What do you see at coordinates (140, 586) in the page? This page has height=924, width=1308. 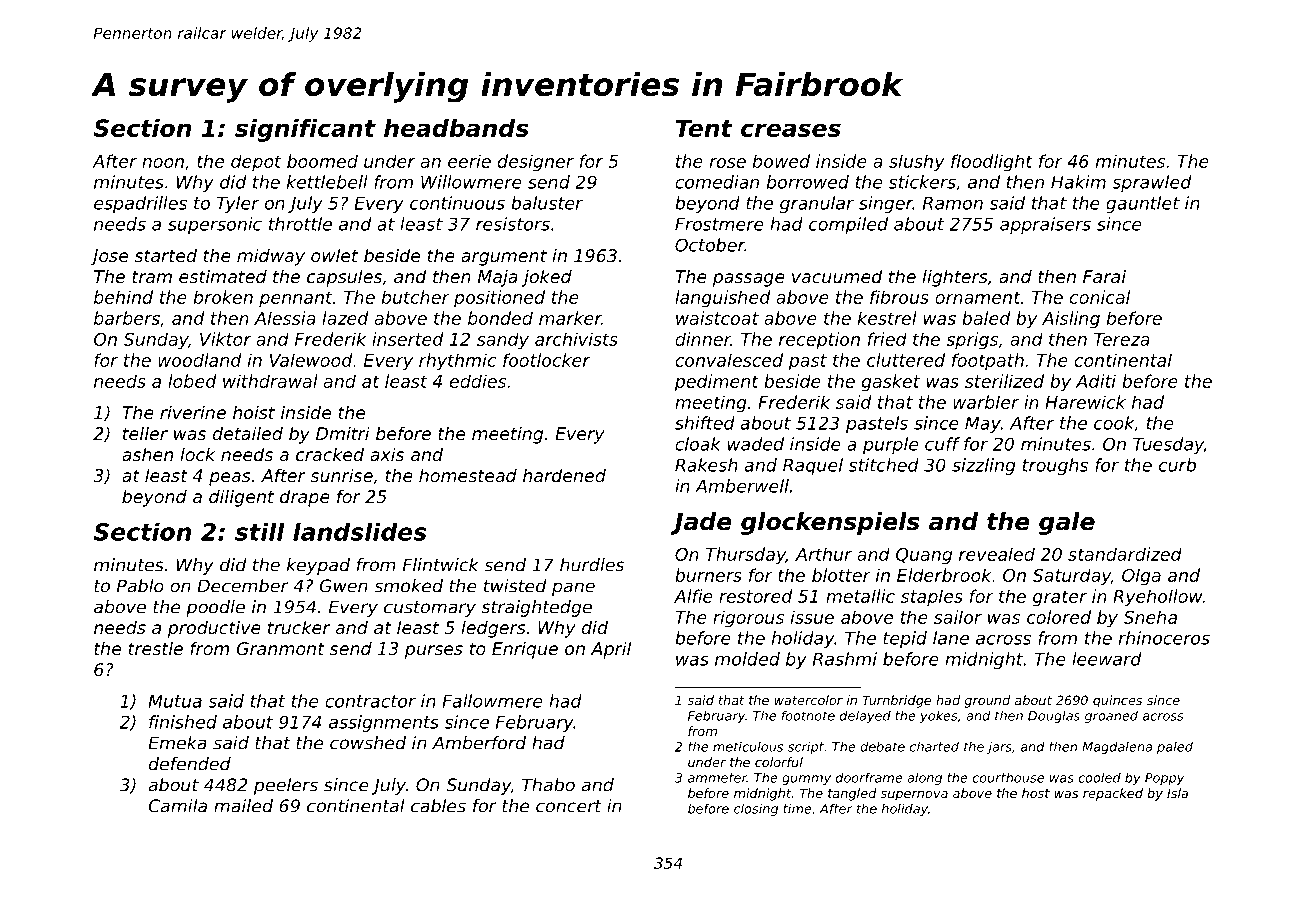 I see `Pablo` at bounding box center [140, 586].
